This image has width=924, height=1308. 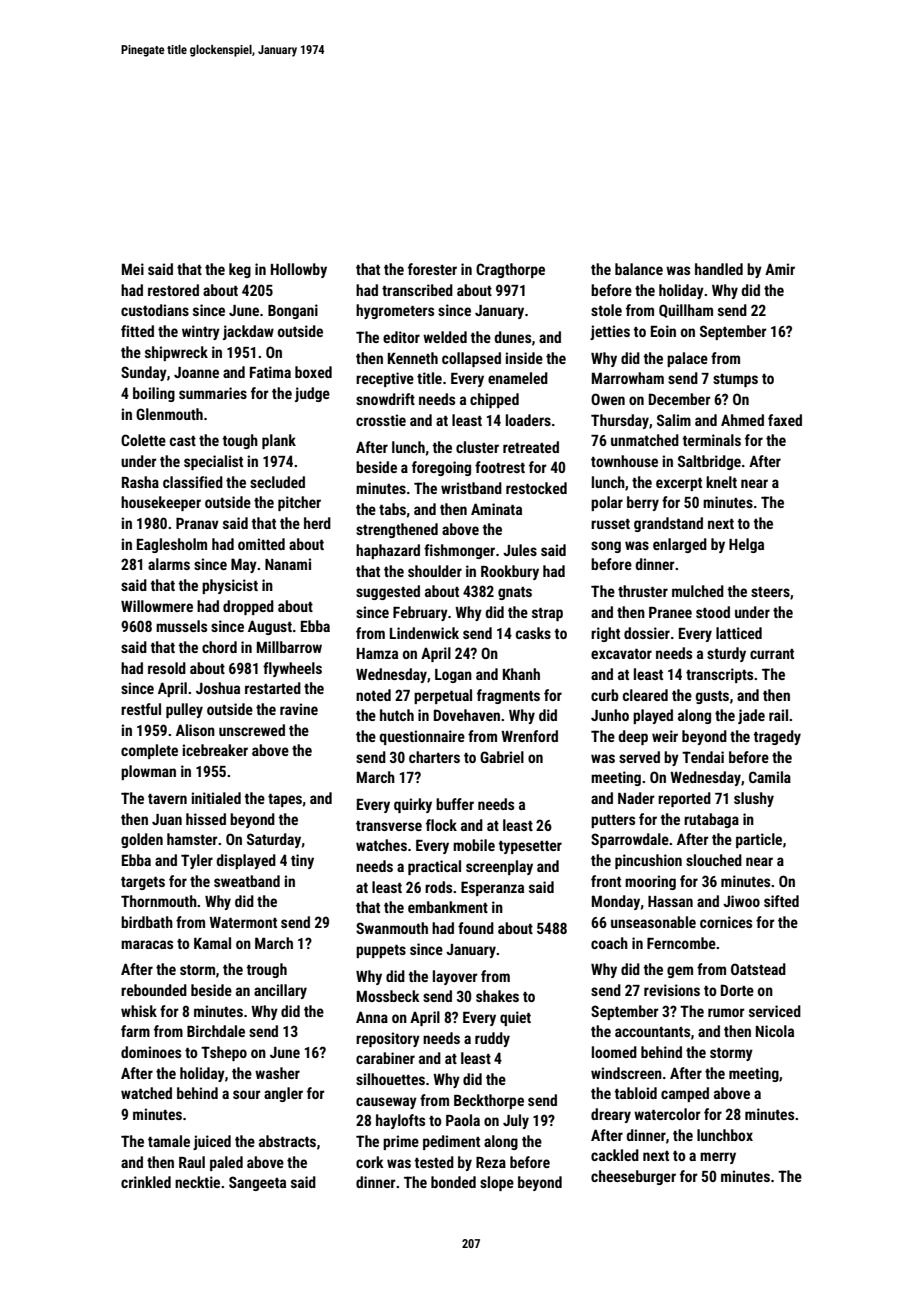 I want to click on maracas, so click(x=147, y=944).
